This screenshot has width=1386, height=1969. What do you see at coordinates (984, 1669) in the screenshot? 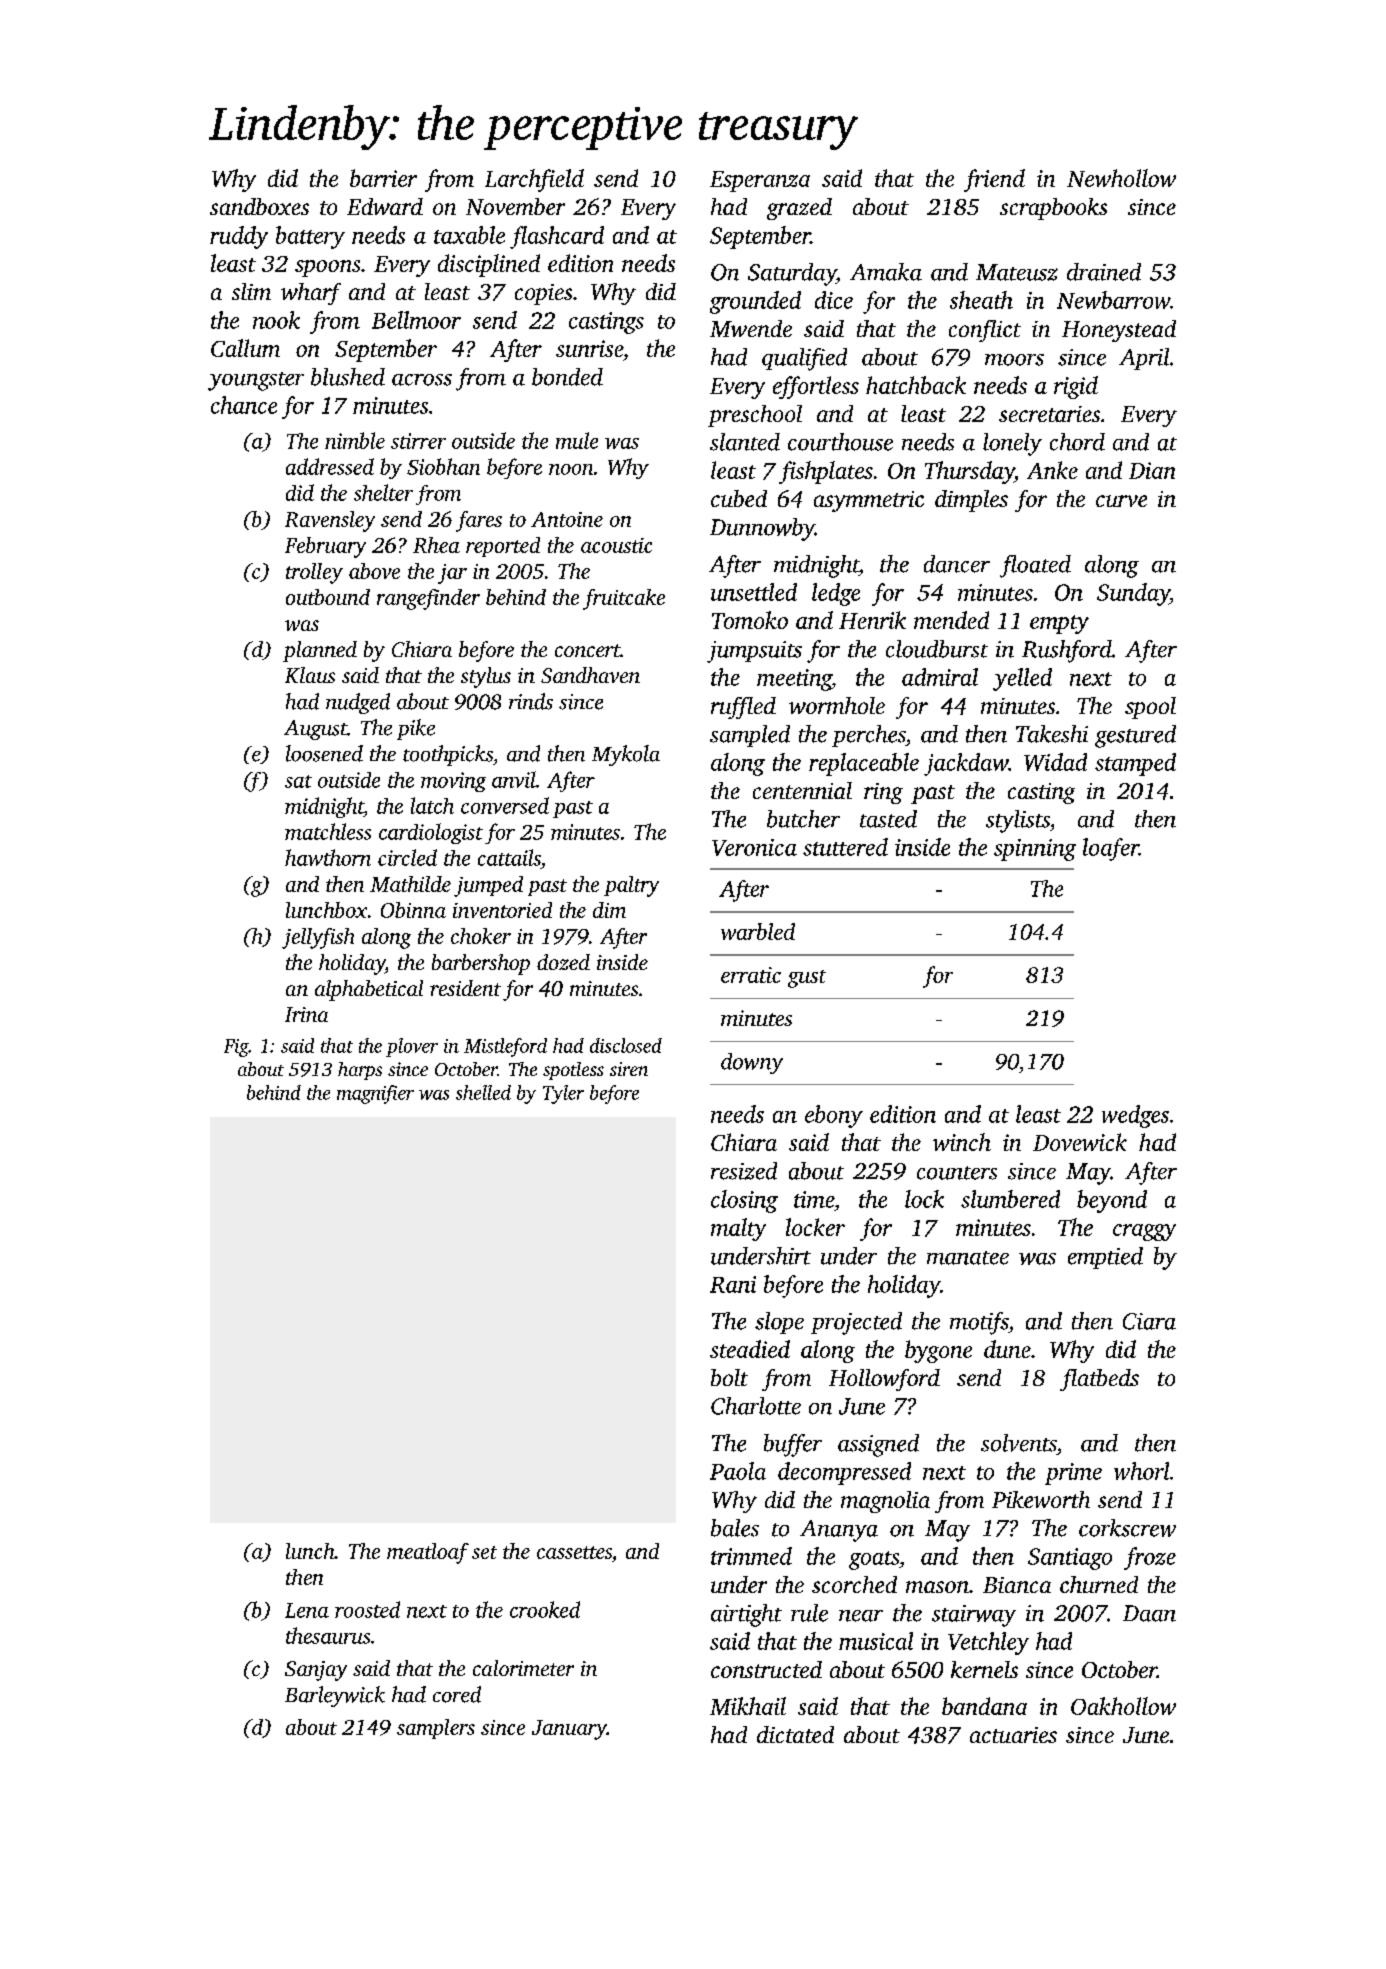
I see `kernels` at bounding box center [984, 1669].
